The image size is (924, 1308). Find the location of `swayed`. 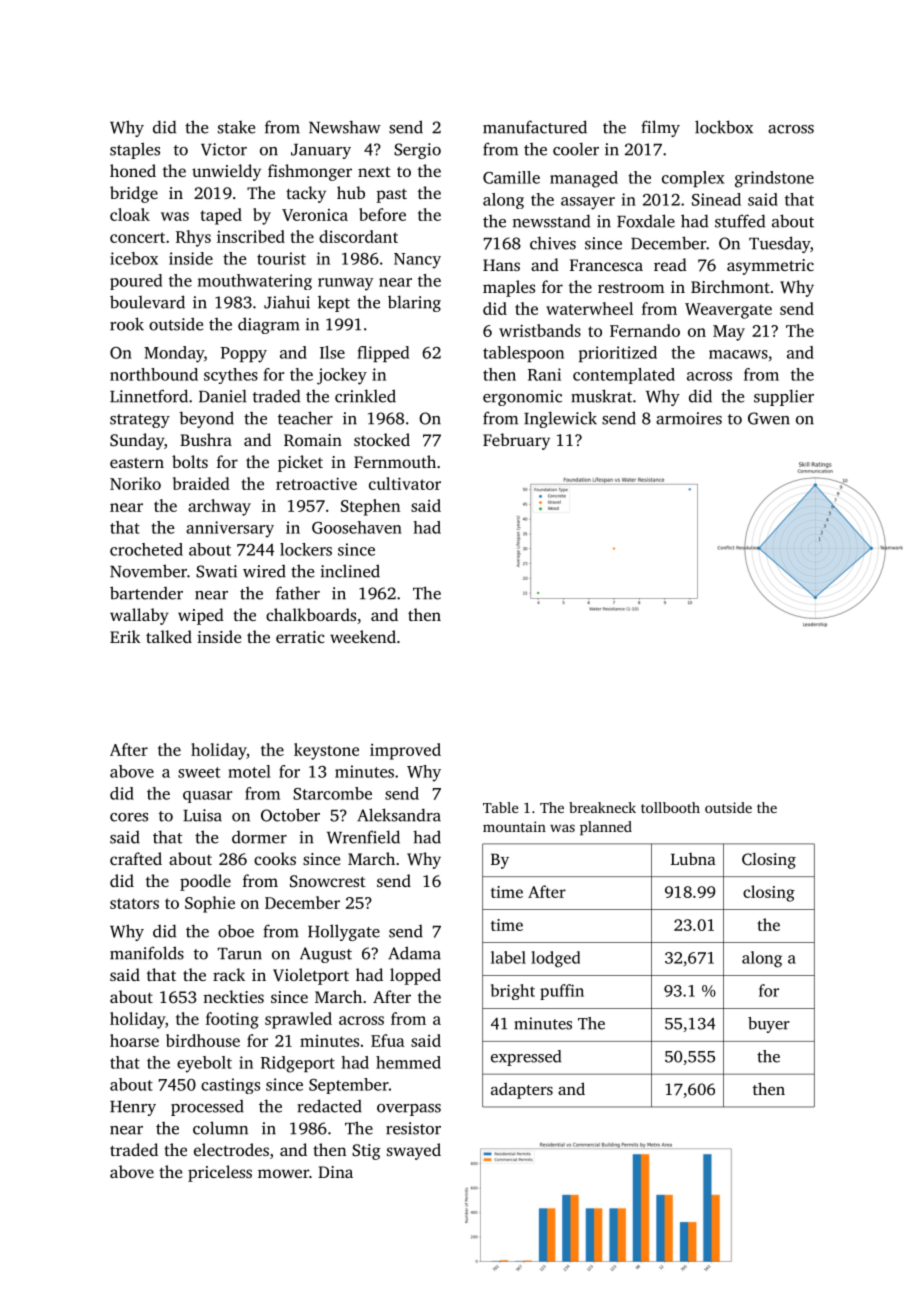

swayed is located at coordinates (414, 1151).
